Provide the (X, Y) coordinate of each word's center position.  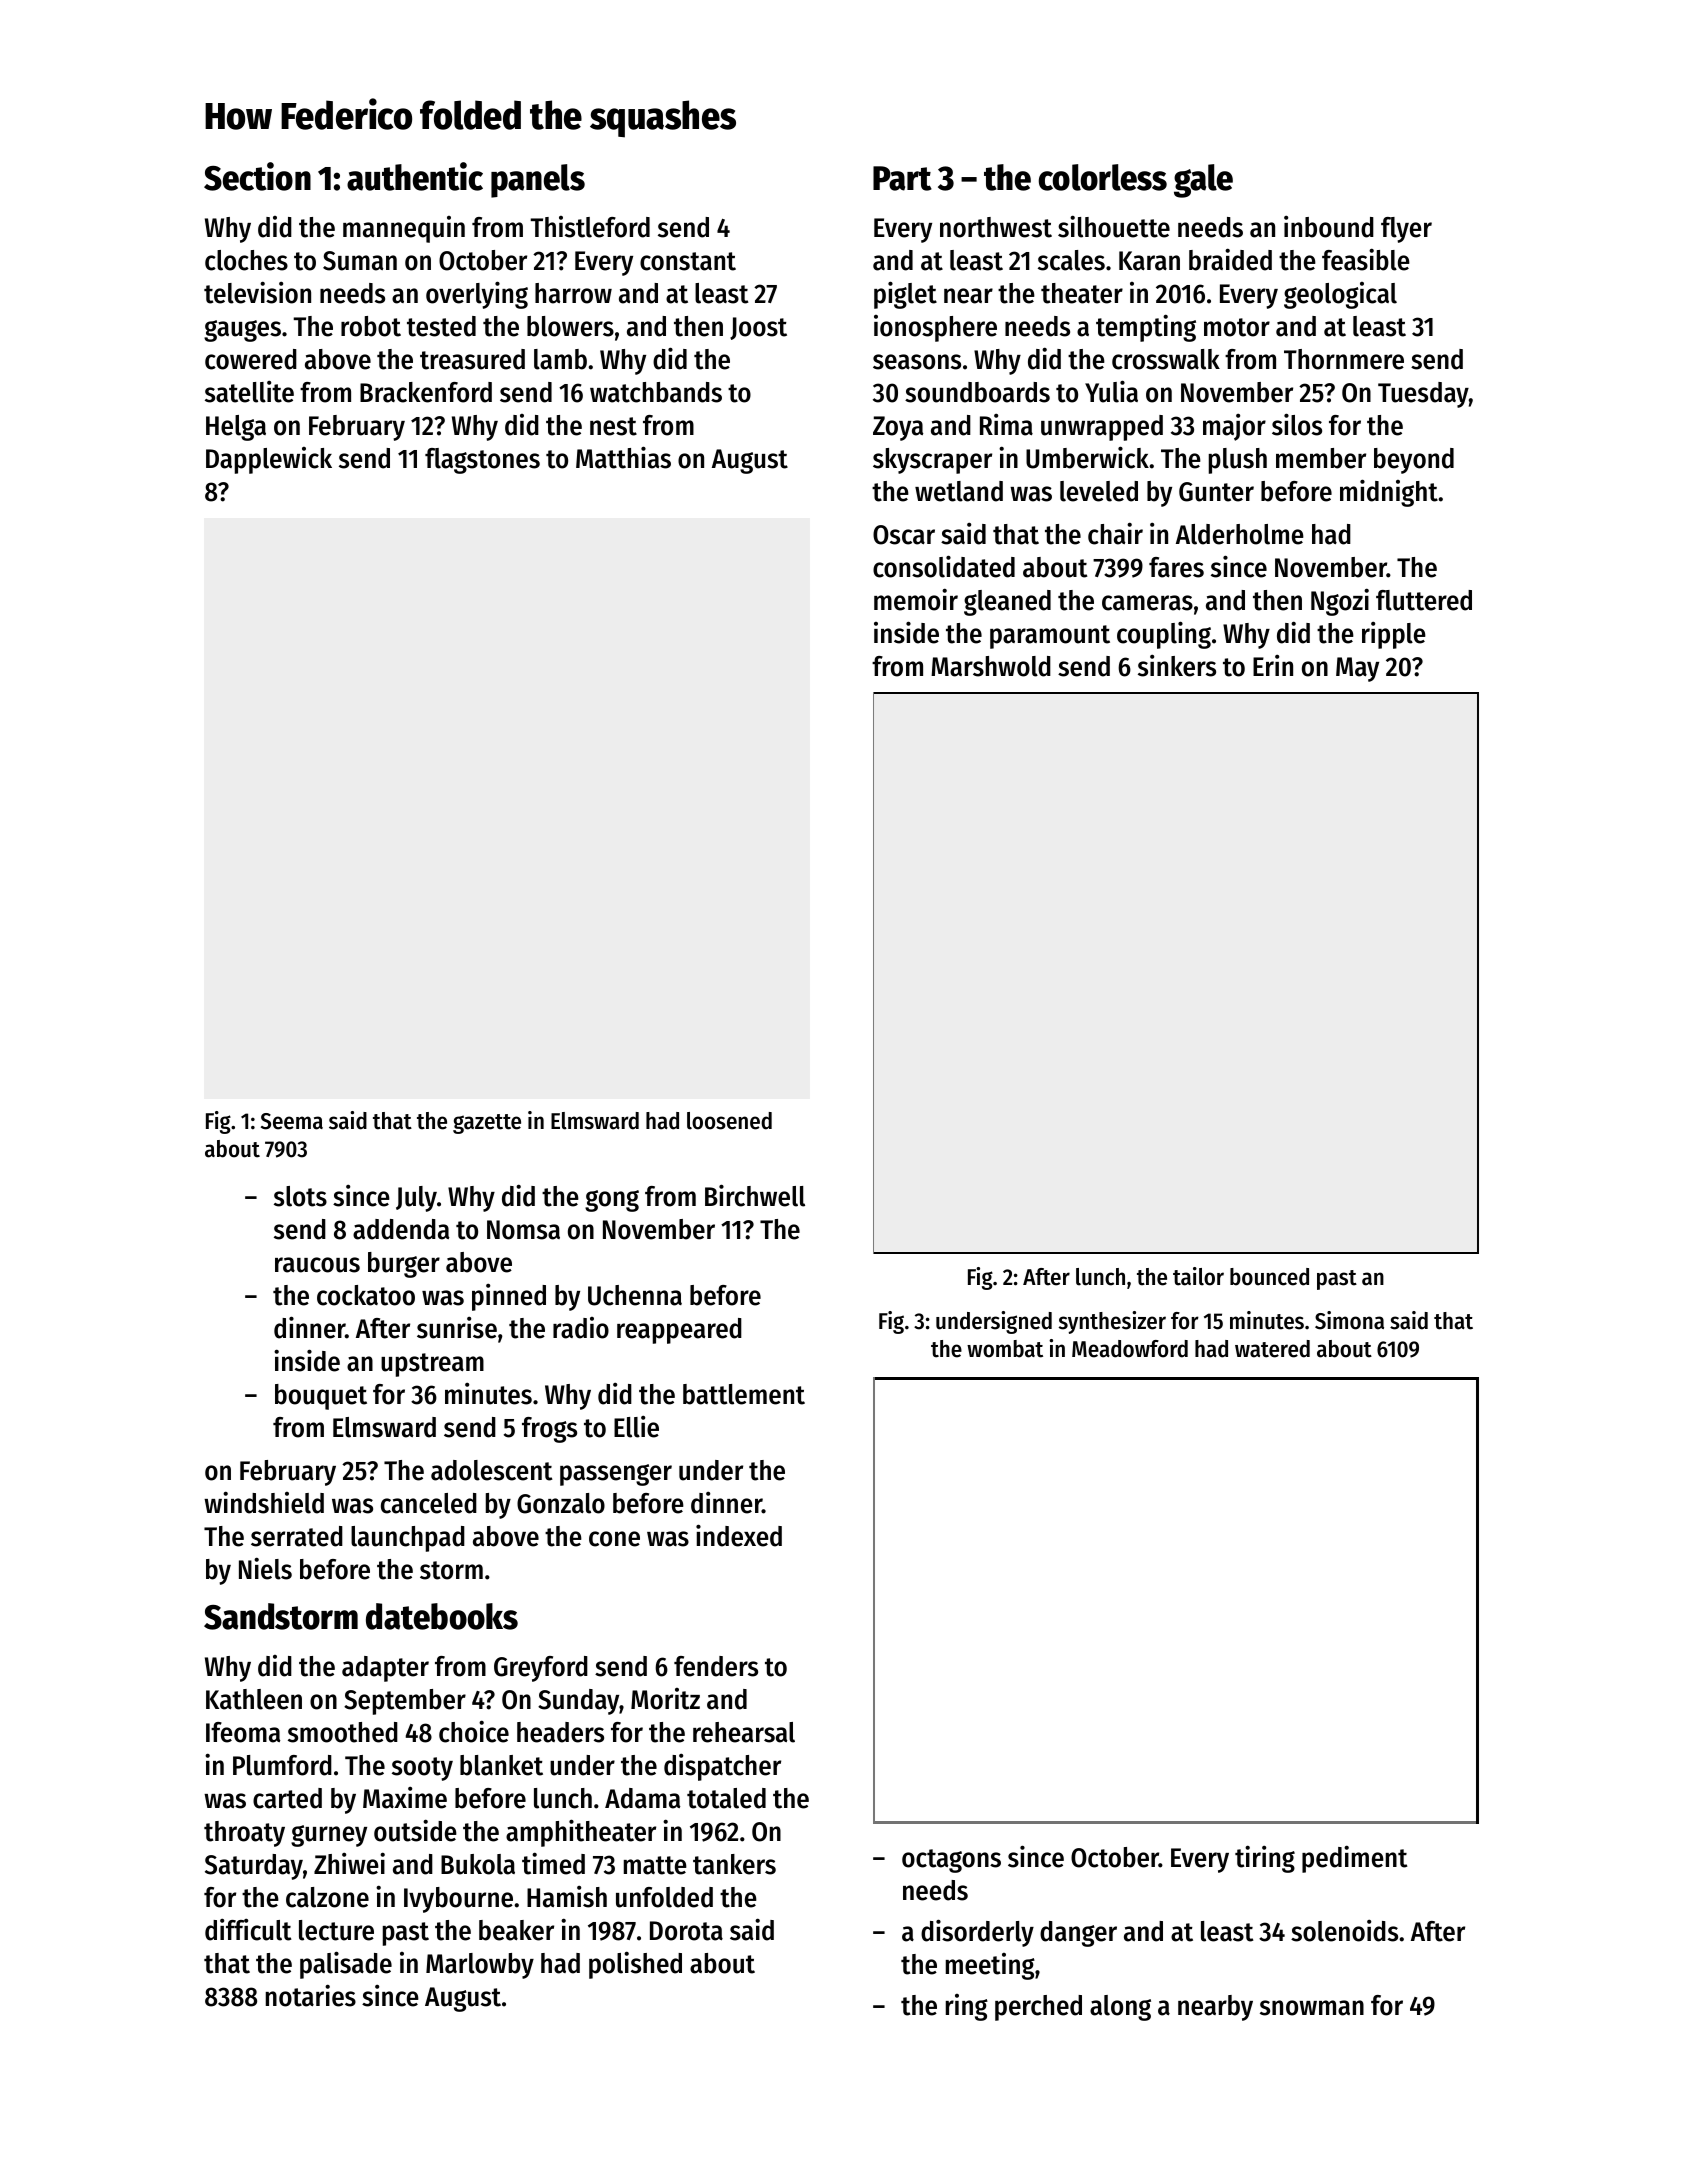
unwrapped (1102, 428)
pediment (1354, 1859)
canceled (429, 1503)
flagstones (482, 461)
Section (257, 176)
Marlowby (480, 1966)
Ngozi (1340, 602)
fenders (716, 1666)
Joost (758, 328)
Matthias (623, 457)
